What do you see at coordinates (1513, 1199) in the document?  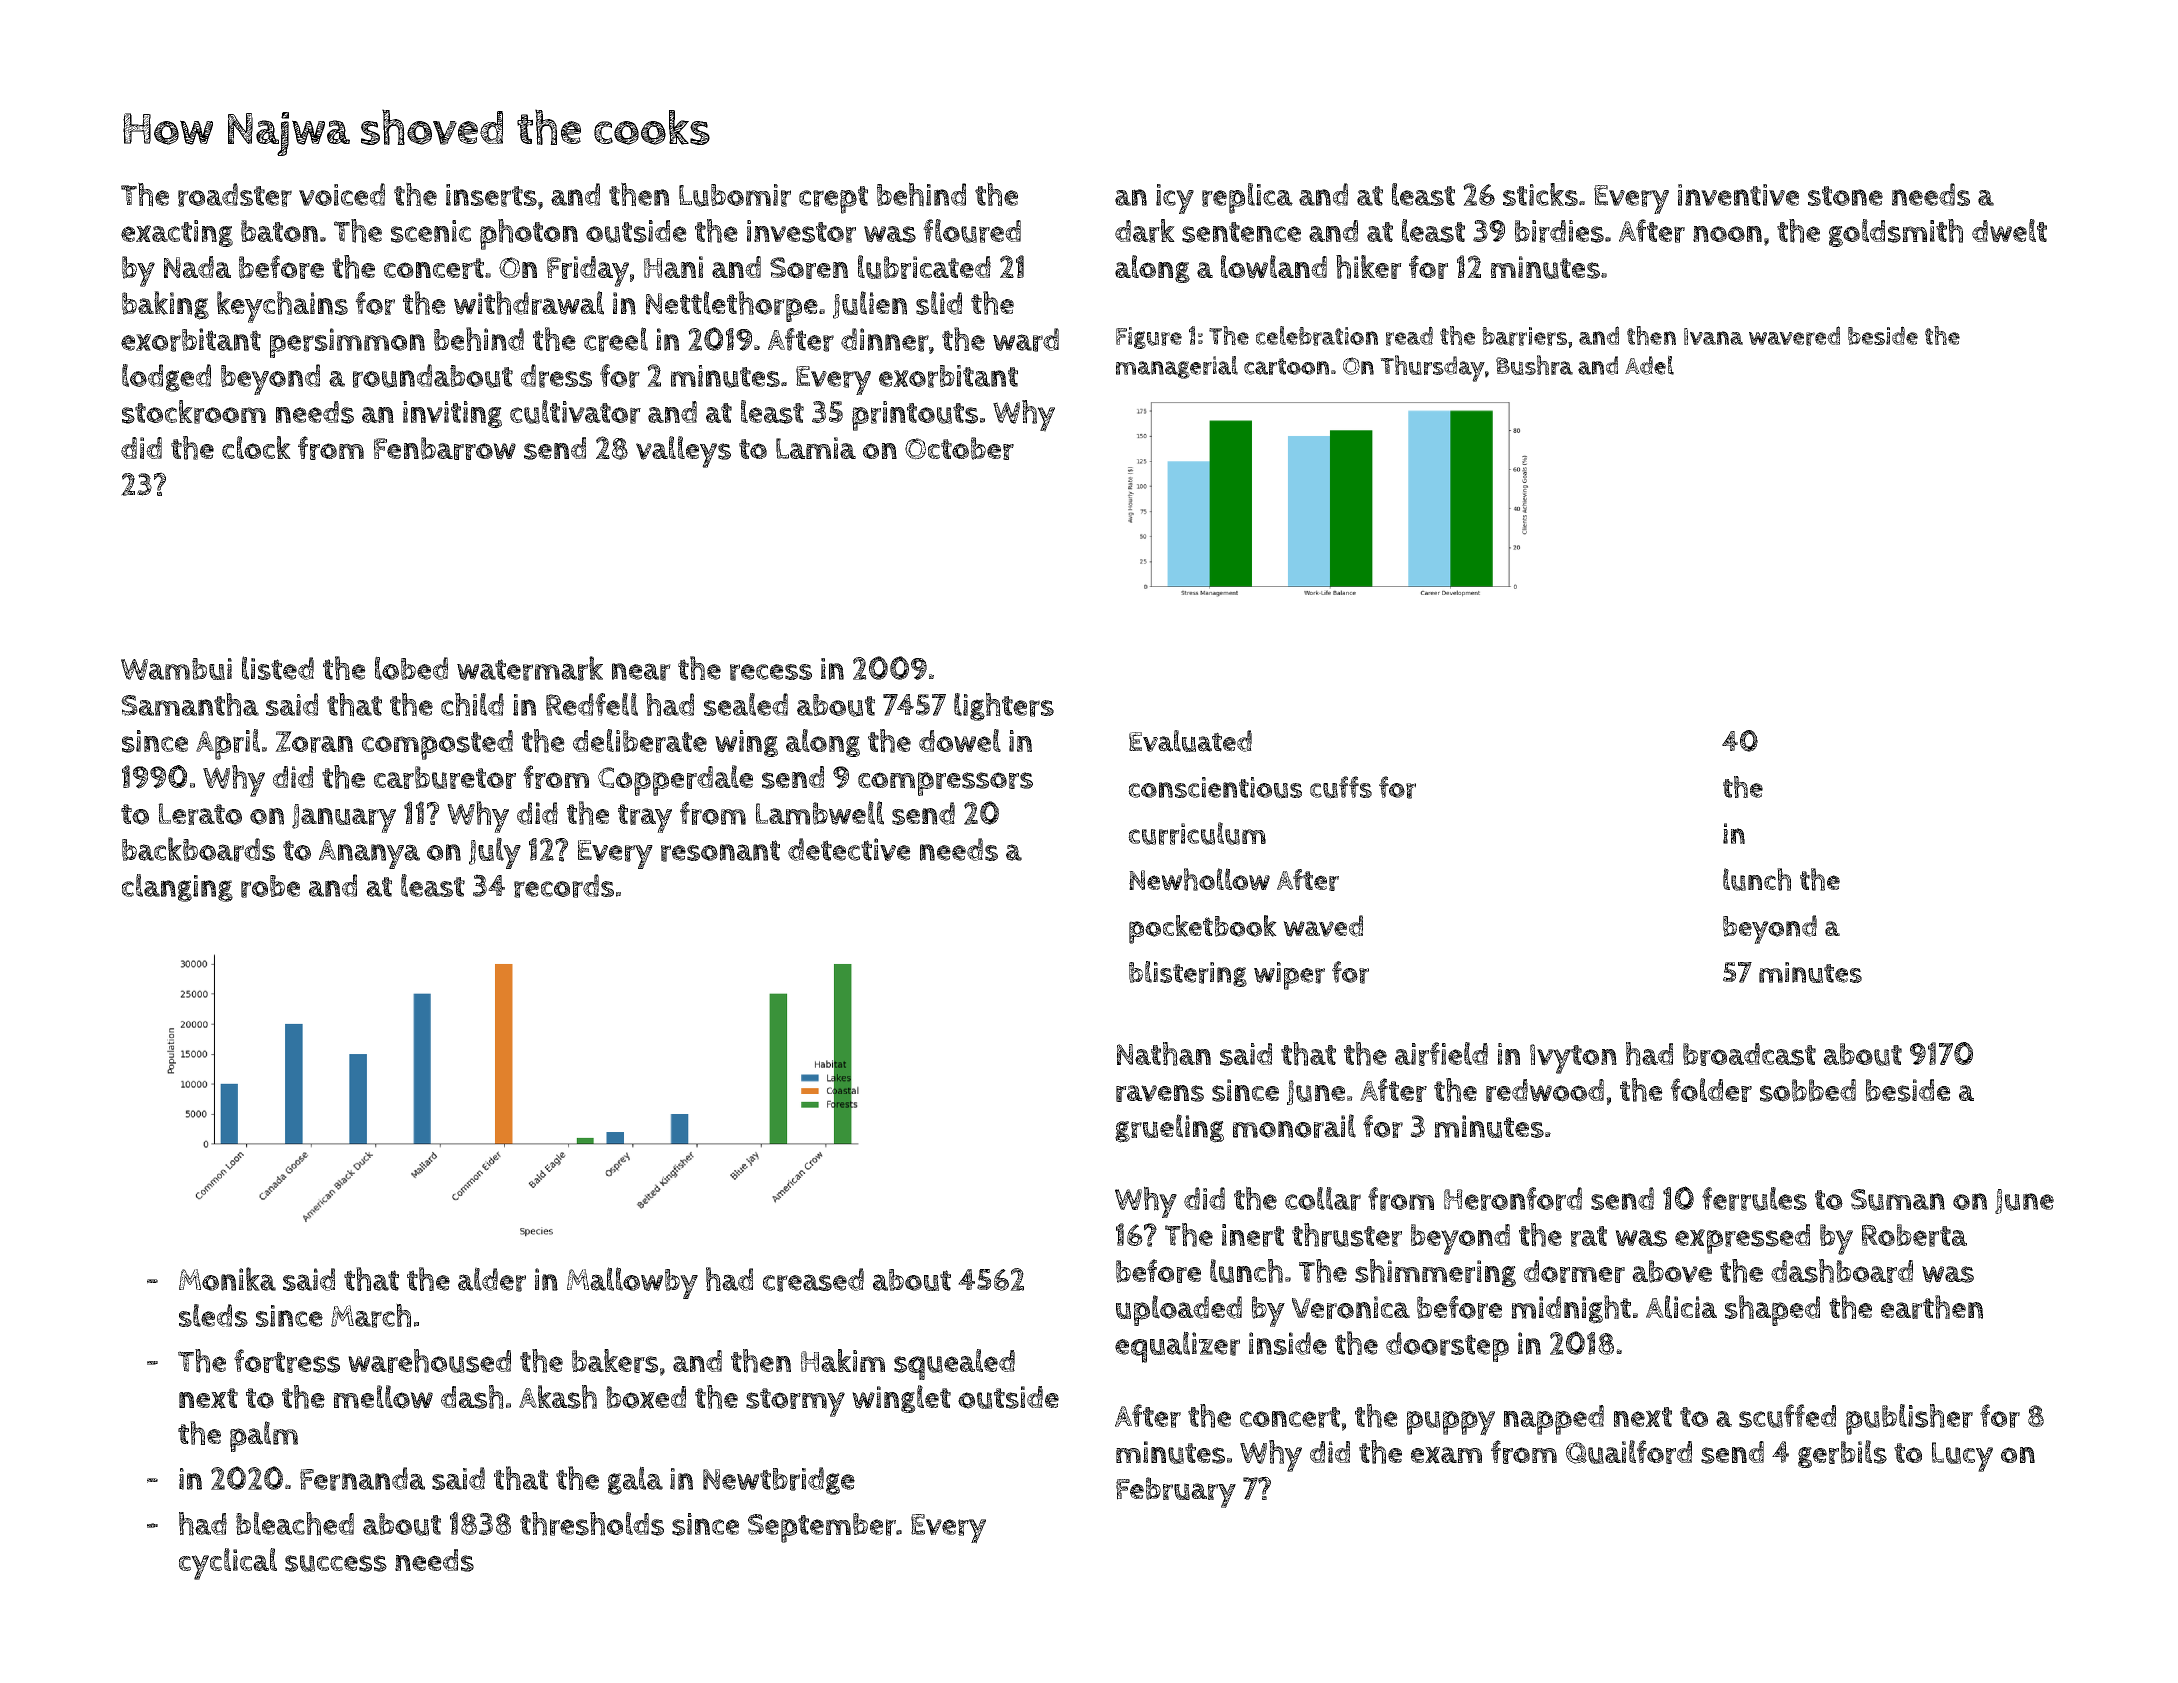 I see `Heronford` at bounding box center [1513, 1199].
